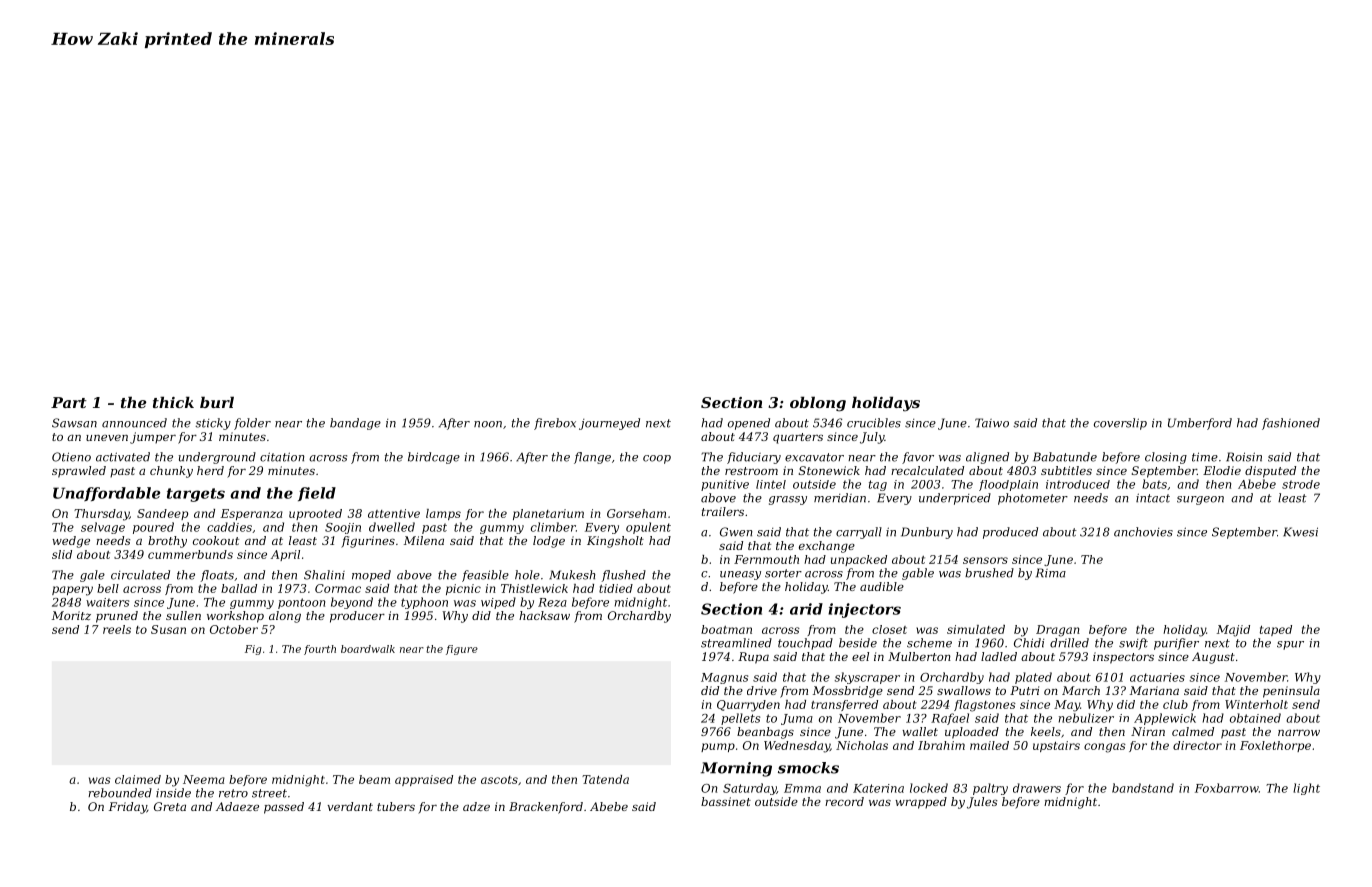 The image size is (1372, 887). Describe the element at coordinates (1046, 731) in the page. I see `keels` at that location.
